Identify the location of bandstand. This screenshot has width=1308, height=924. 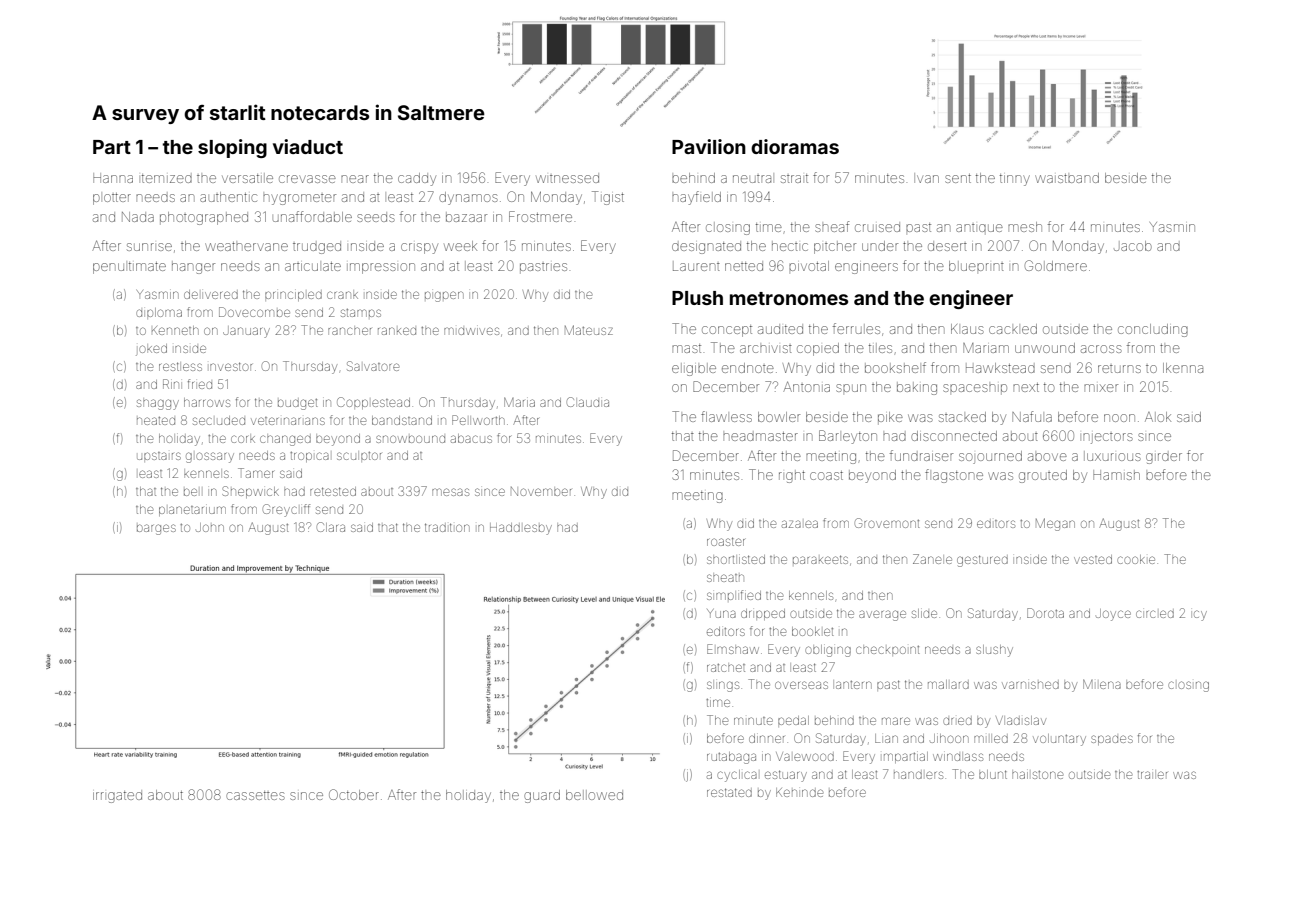
(402, 420).
